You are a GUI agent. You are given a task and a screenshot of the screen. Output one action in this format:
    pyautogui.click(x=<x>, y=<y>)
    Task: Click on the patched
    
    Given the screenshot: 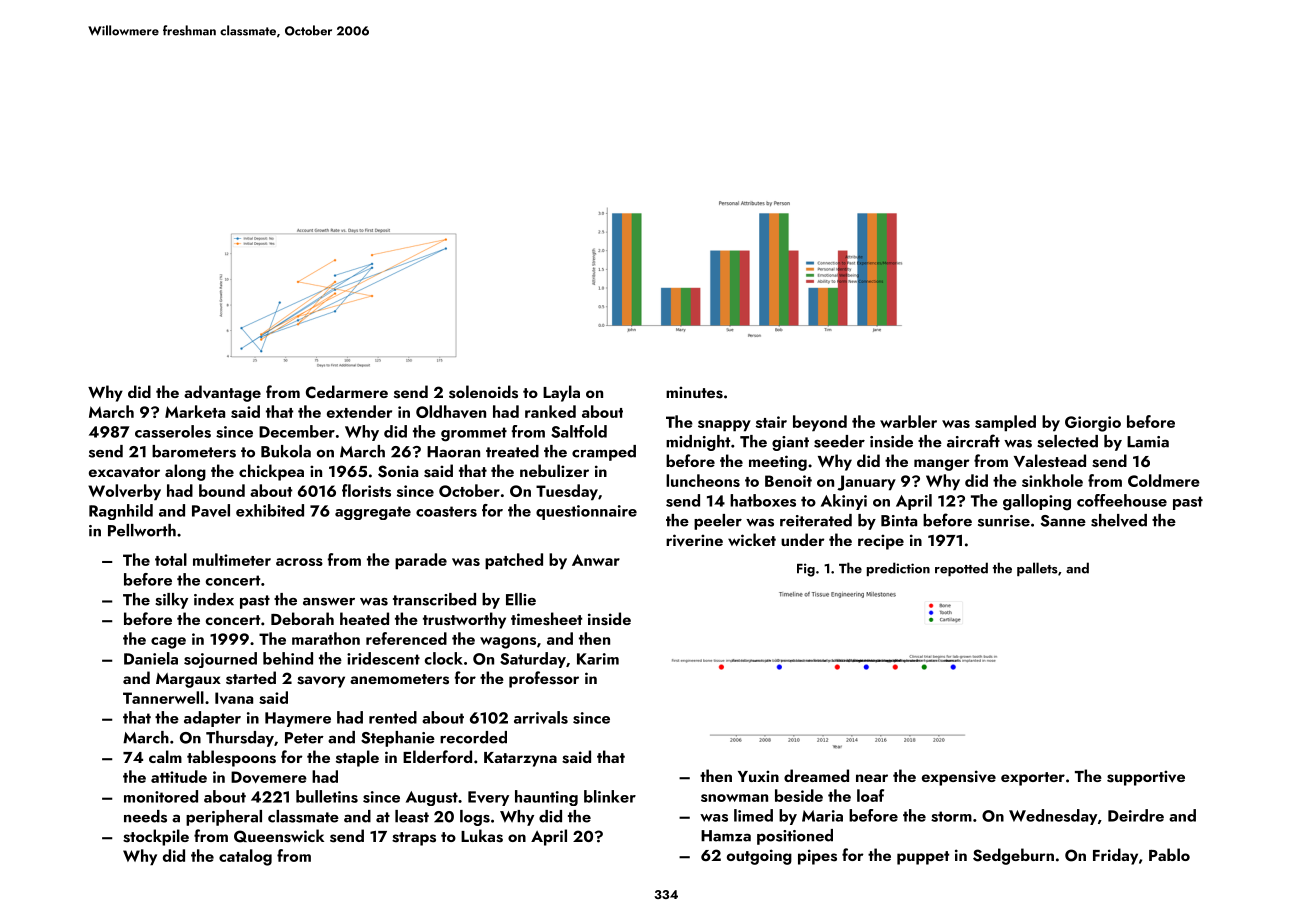 What is the action you would take?
    pyautogui.click(x=514, y=561)
